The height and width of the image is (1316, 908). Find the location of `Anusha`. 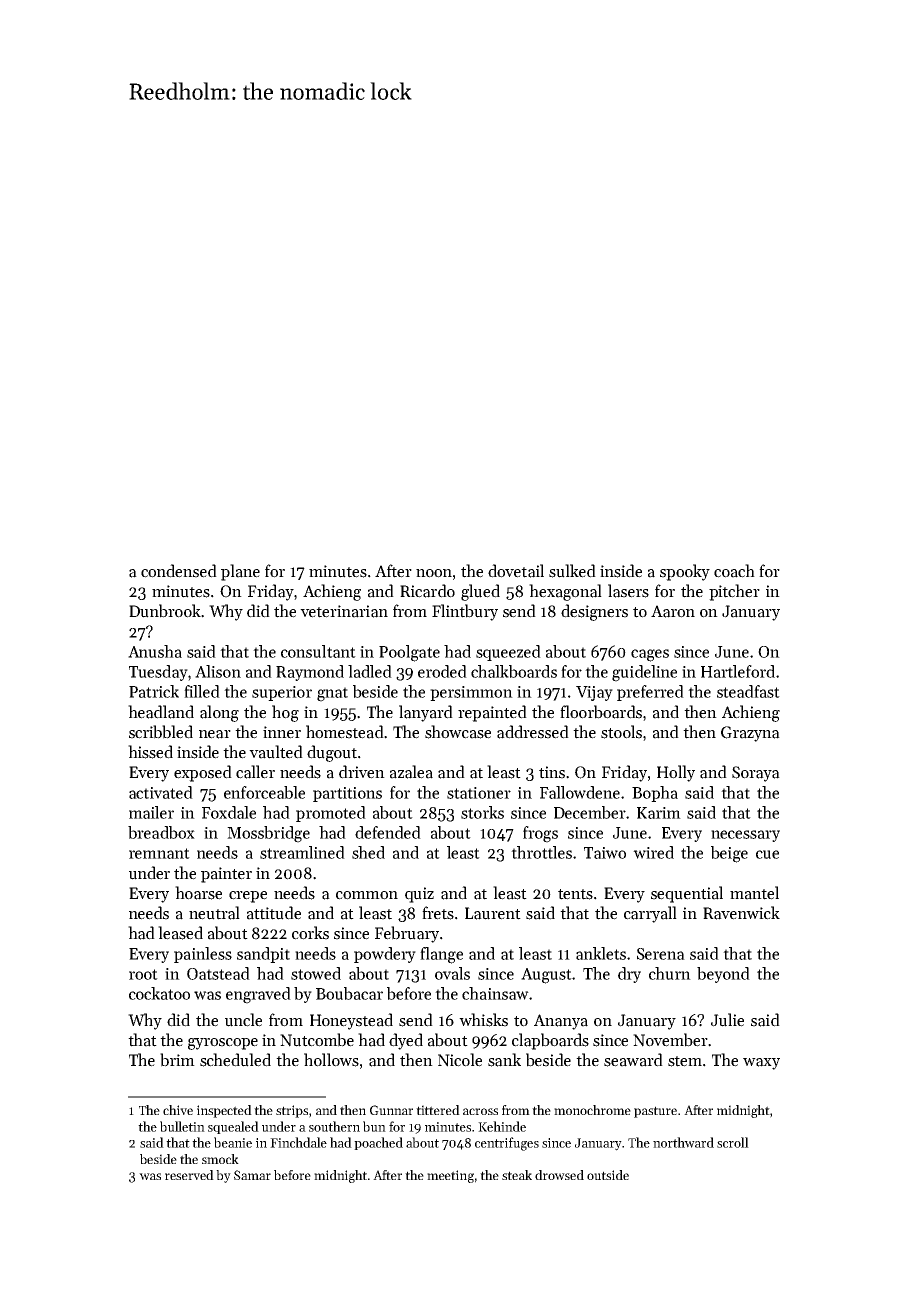

Anusha is located at coordinates (155, 651).
